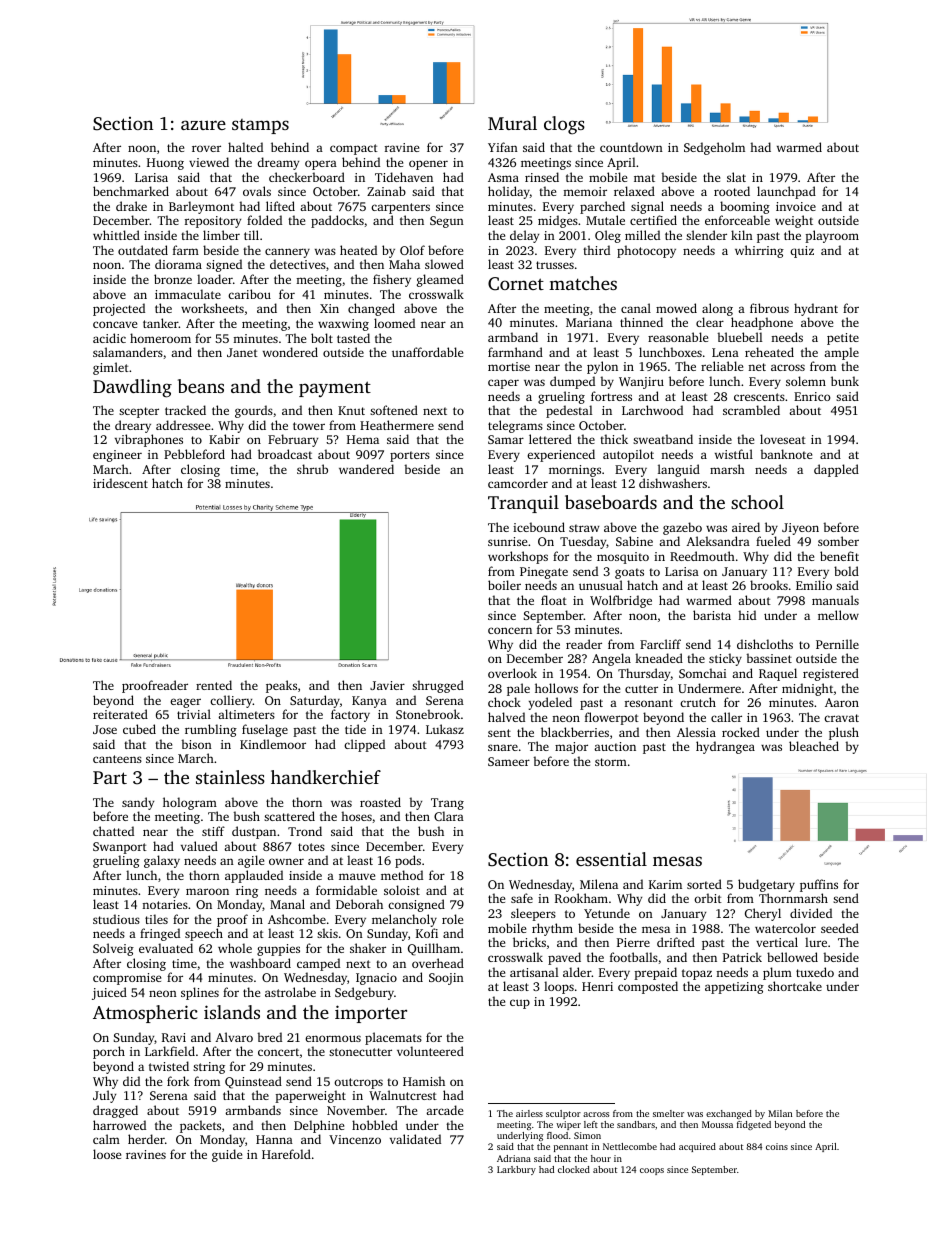 The height and width of the screenshot is (1233, 952). Describe the element at coordinates (512, 123) in the screenshot. I see `Mural` at that location.
